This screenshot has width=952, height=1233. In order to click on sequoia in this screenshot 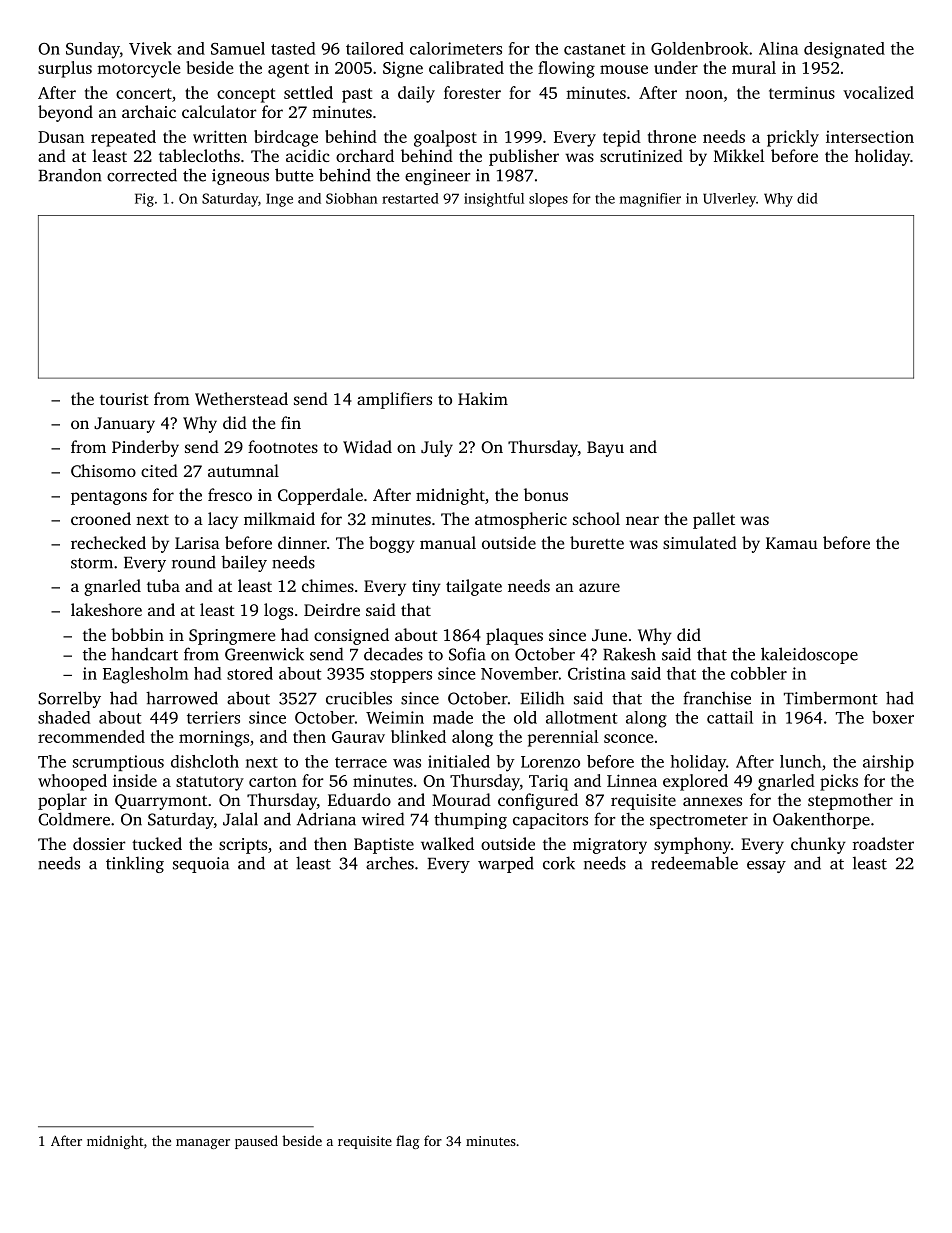, I will do `click(201, 865)`.
